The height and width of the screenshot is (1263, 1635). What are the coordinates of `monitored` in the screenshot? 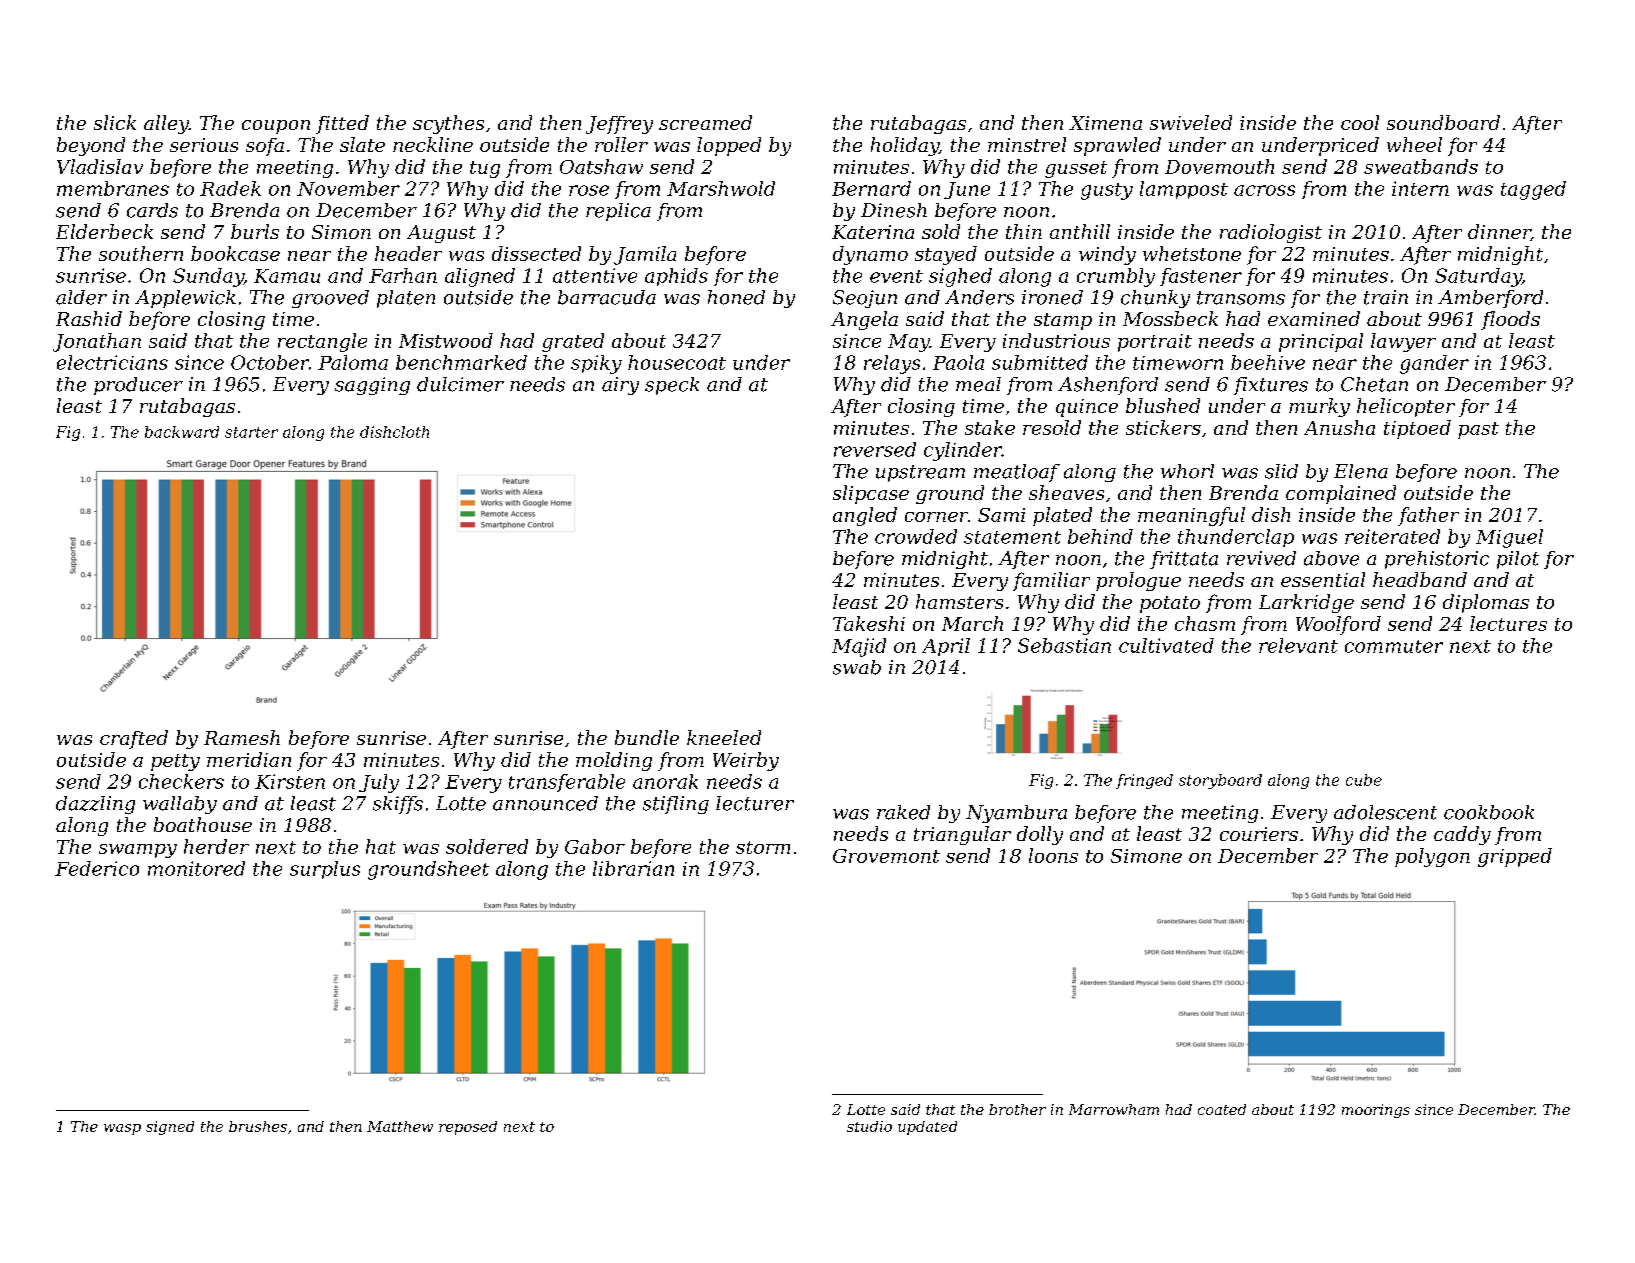 It's located at (196, 868).
